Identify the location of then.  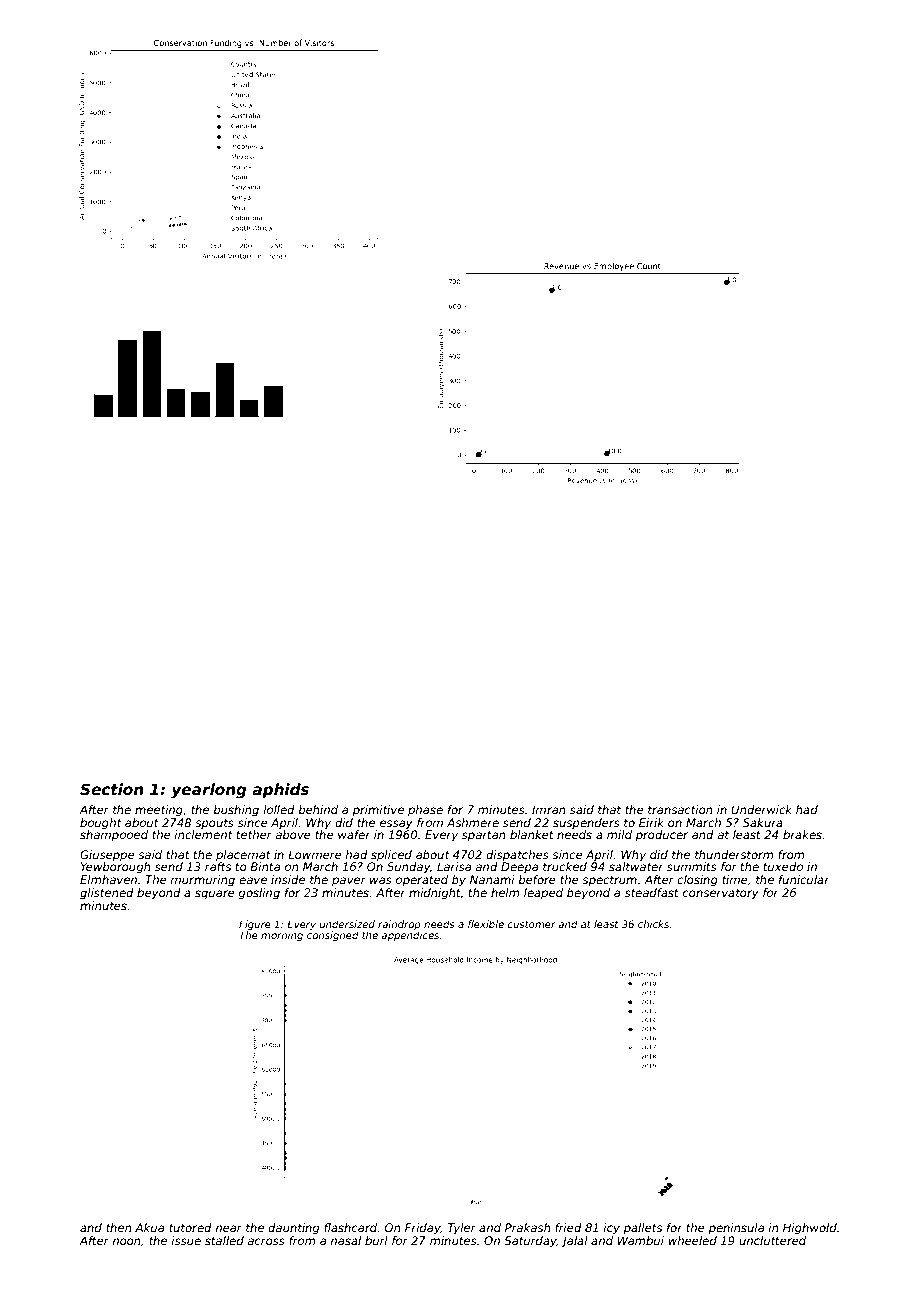
(119, 1227).
